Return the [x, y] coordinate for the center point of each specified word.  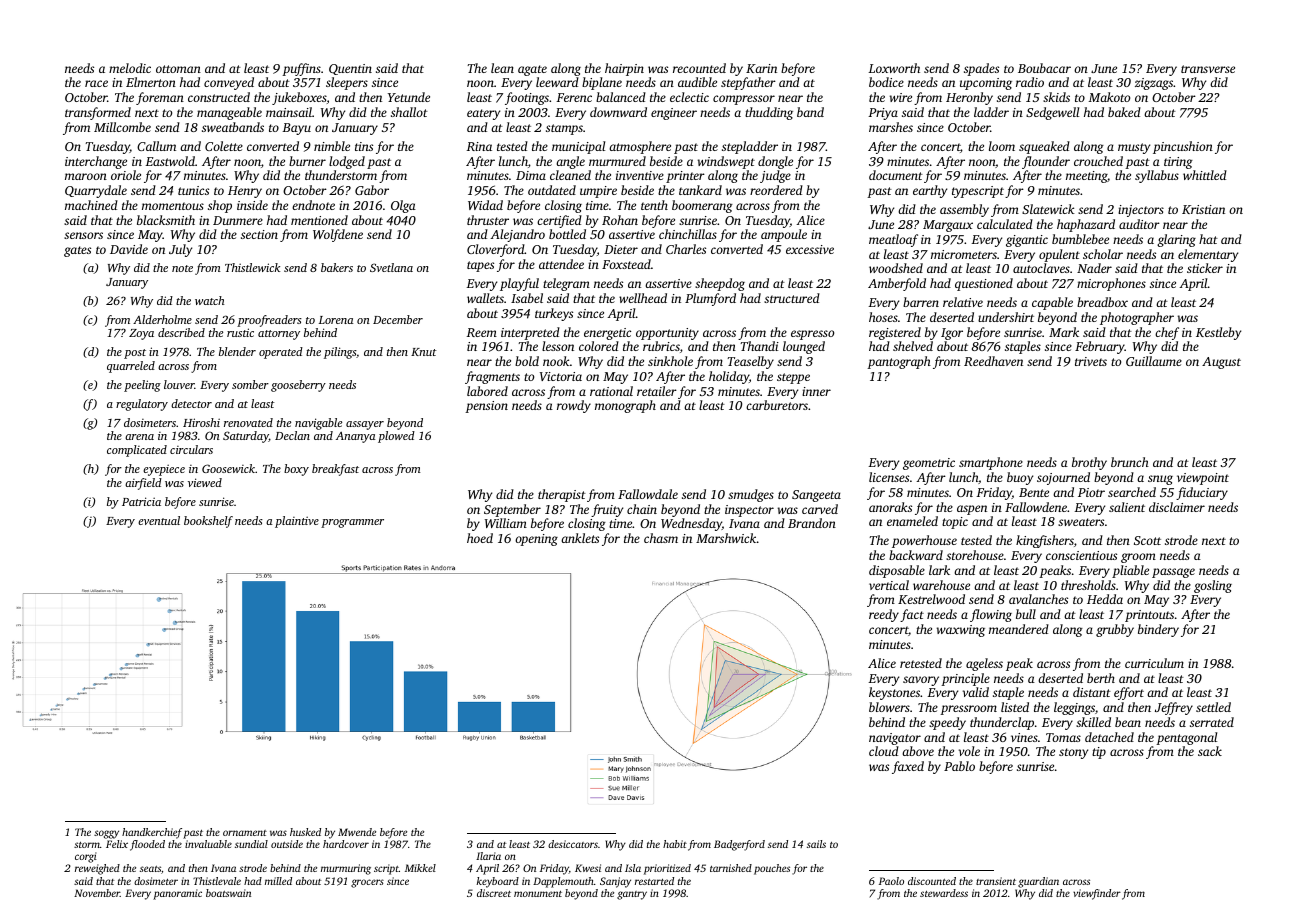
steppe [793, 378]
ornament [245, 833]
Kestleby [1218, 333]
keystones [894, 693]
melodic [130, 68]
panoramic [177, 894]
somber [250, 384]
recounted [699, 68]
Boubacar [1044, 68]
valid [976, 692]
